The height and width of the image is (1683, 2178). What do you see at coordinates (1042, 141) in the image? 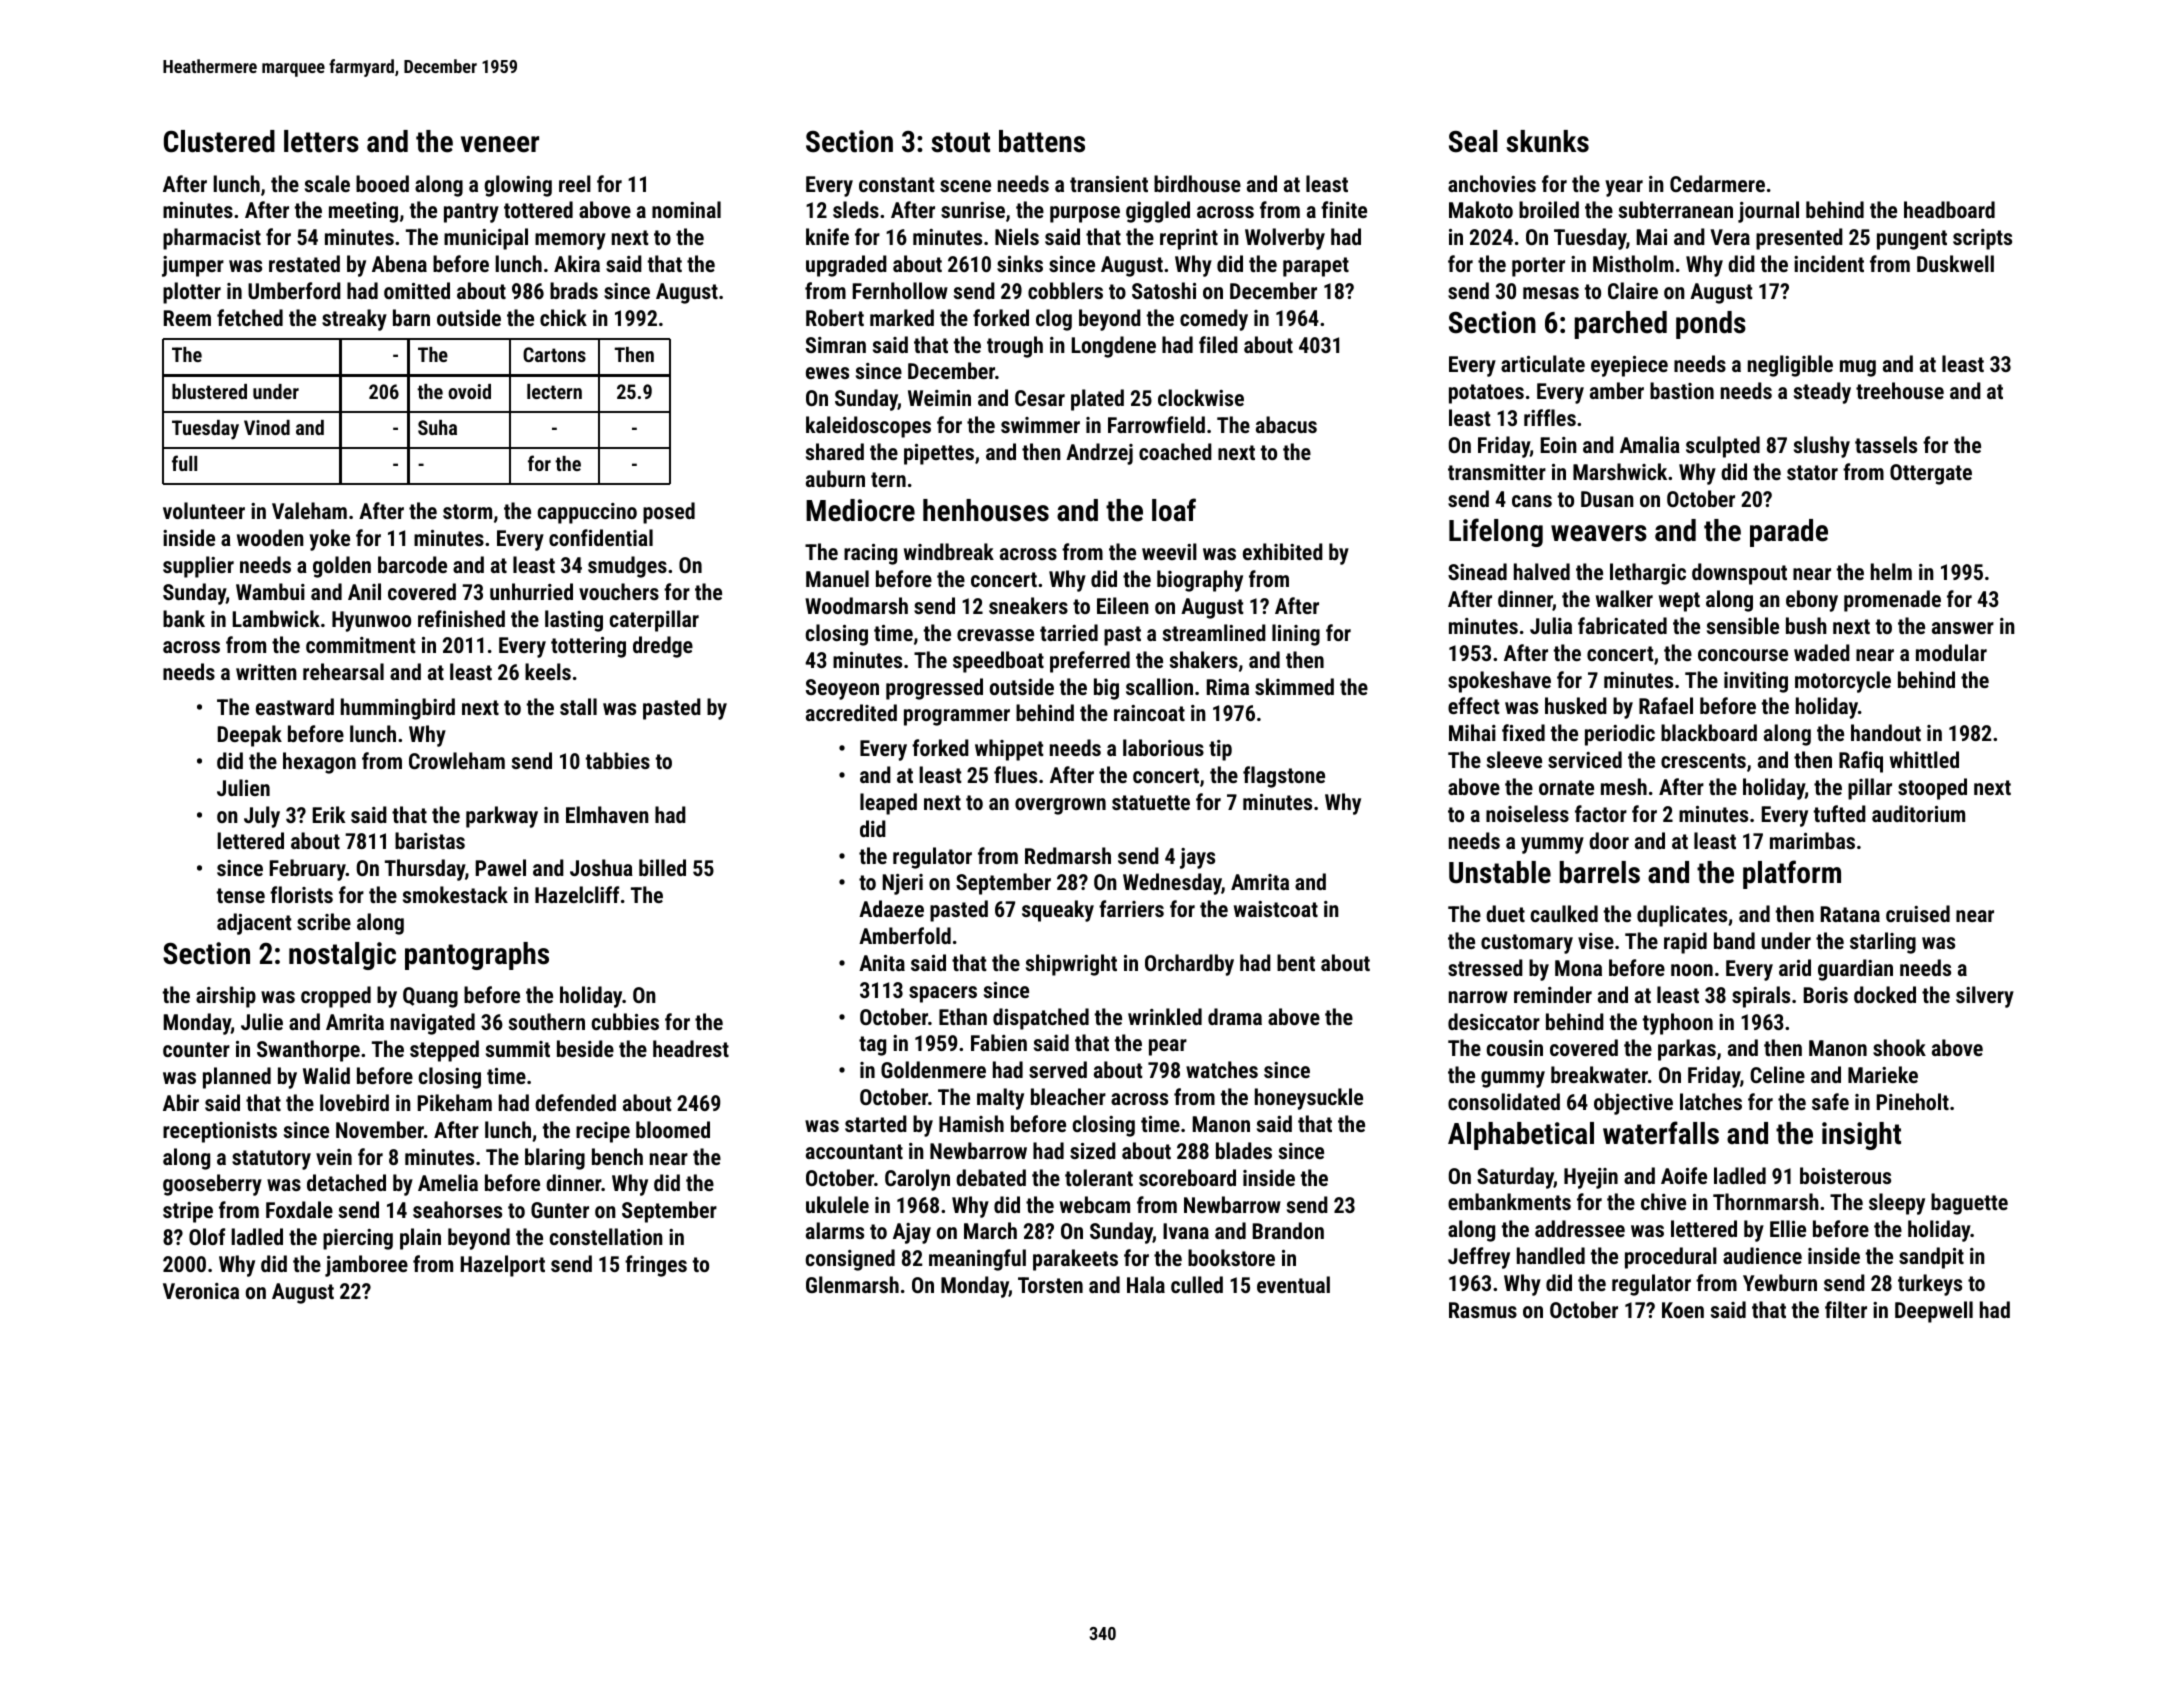
I see `battens` at bounding box center [1042, 141].
